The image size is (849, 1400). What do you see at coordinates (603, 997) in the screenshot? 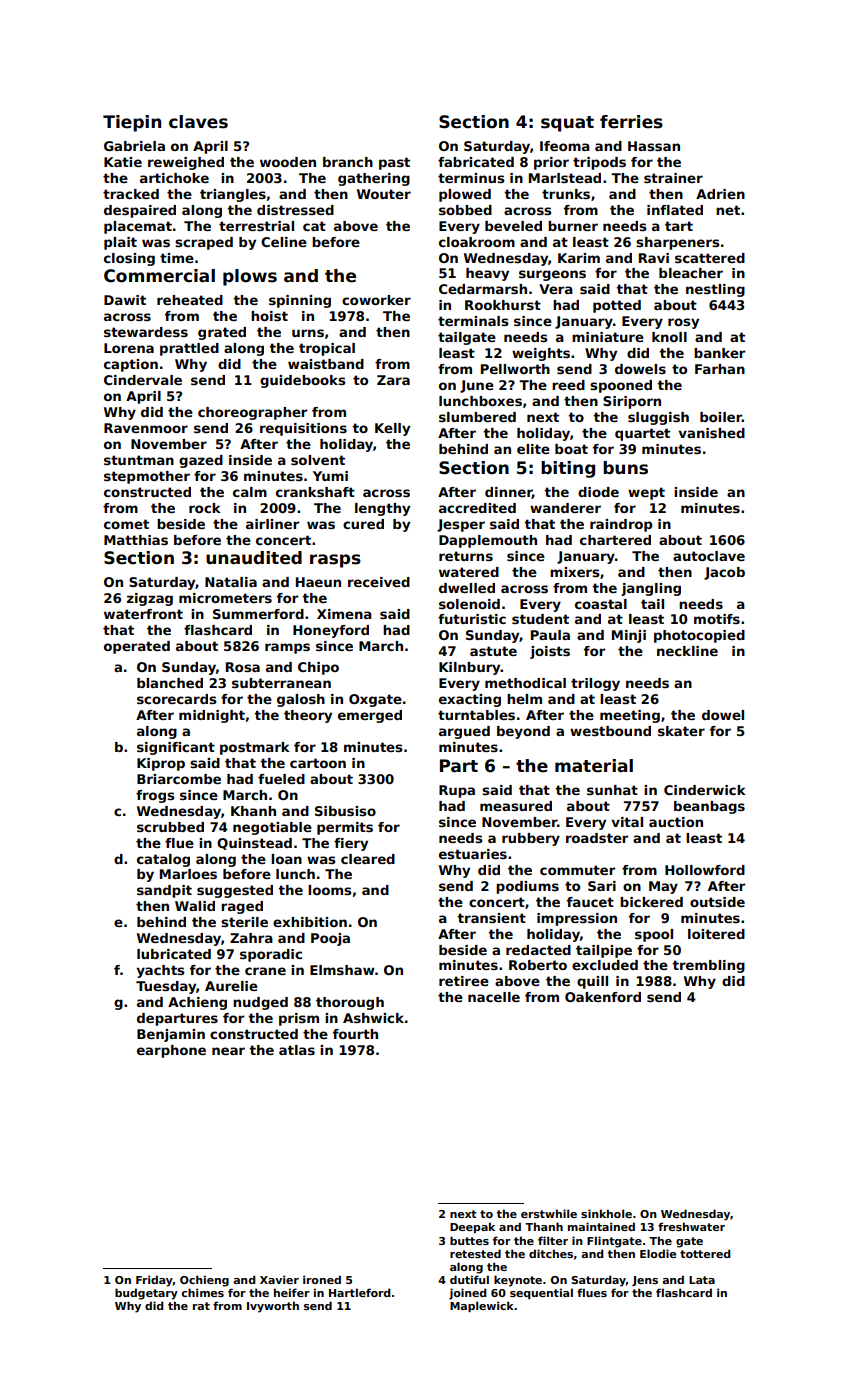
I see `Oakenford` at bounding box center [603, 997].
